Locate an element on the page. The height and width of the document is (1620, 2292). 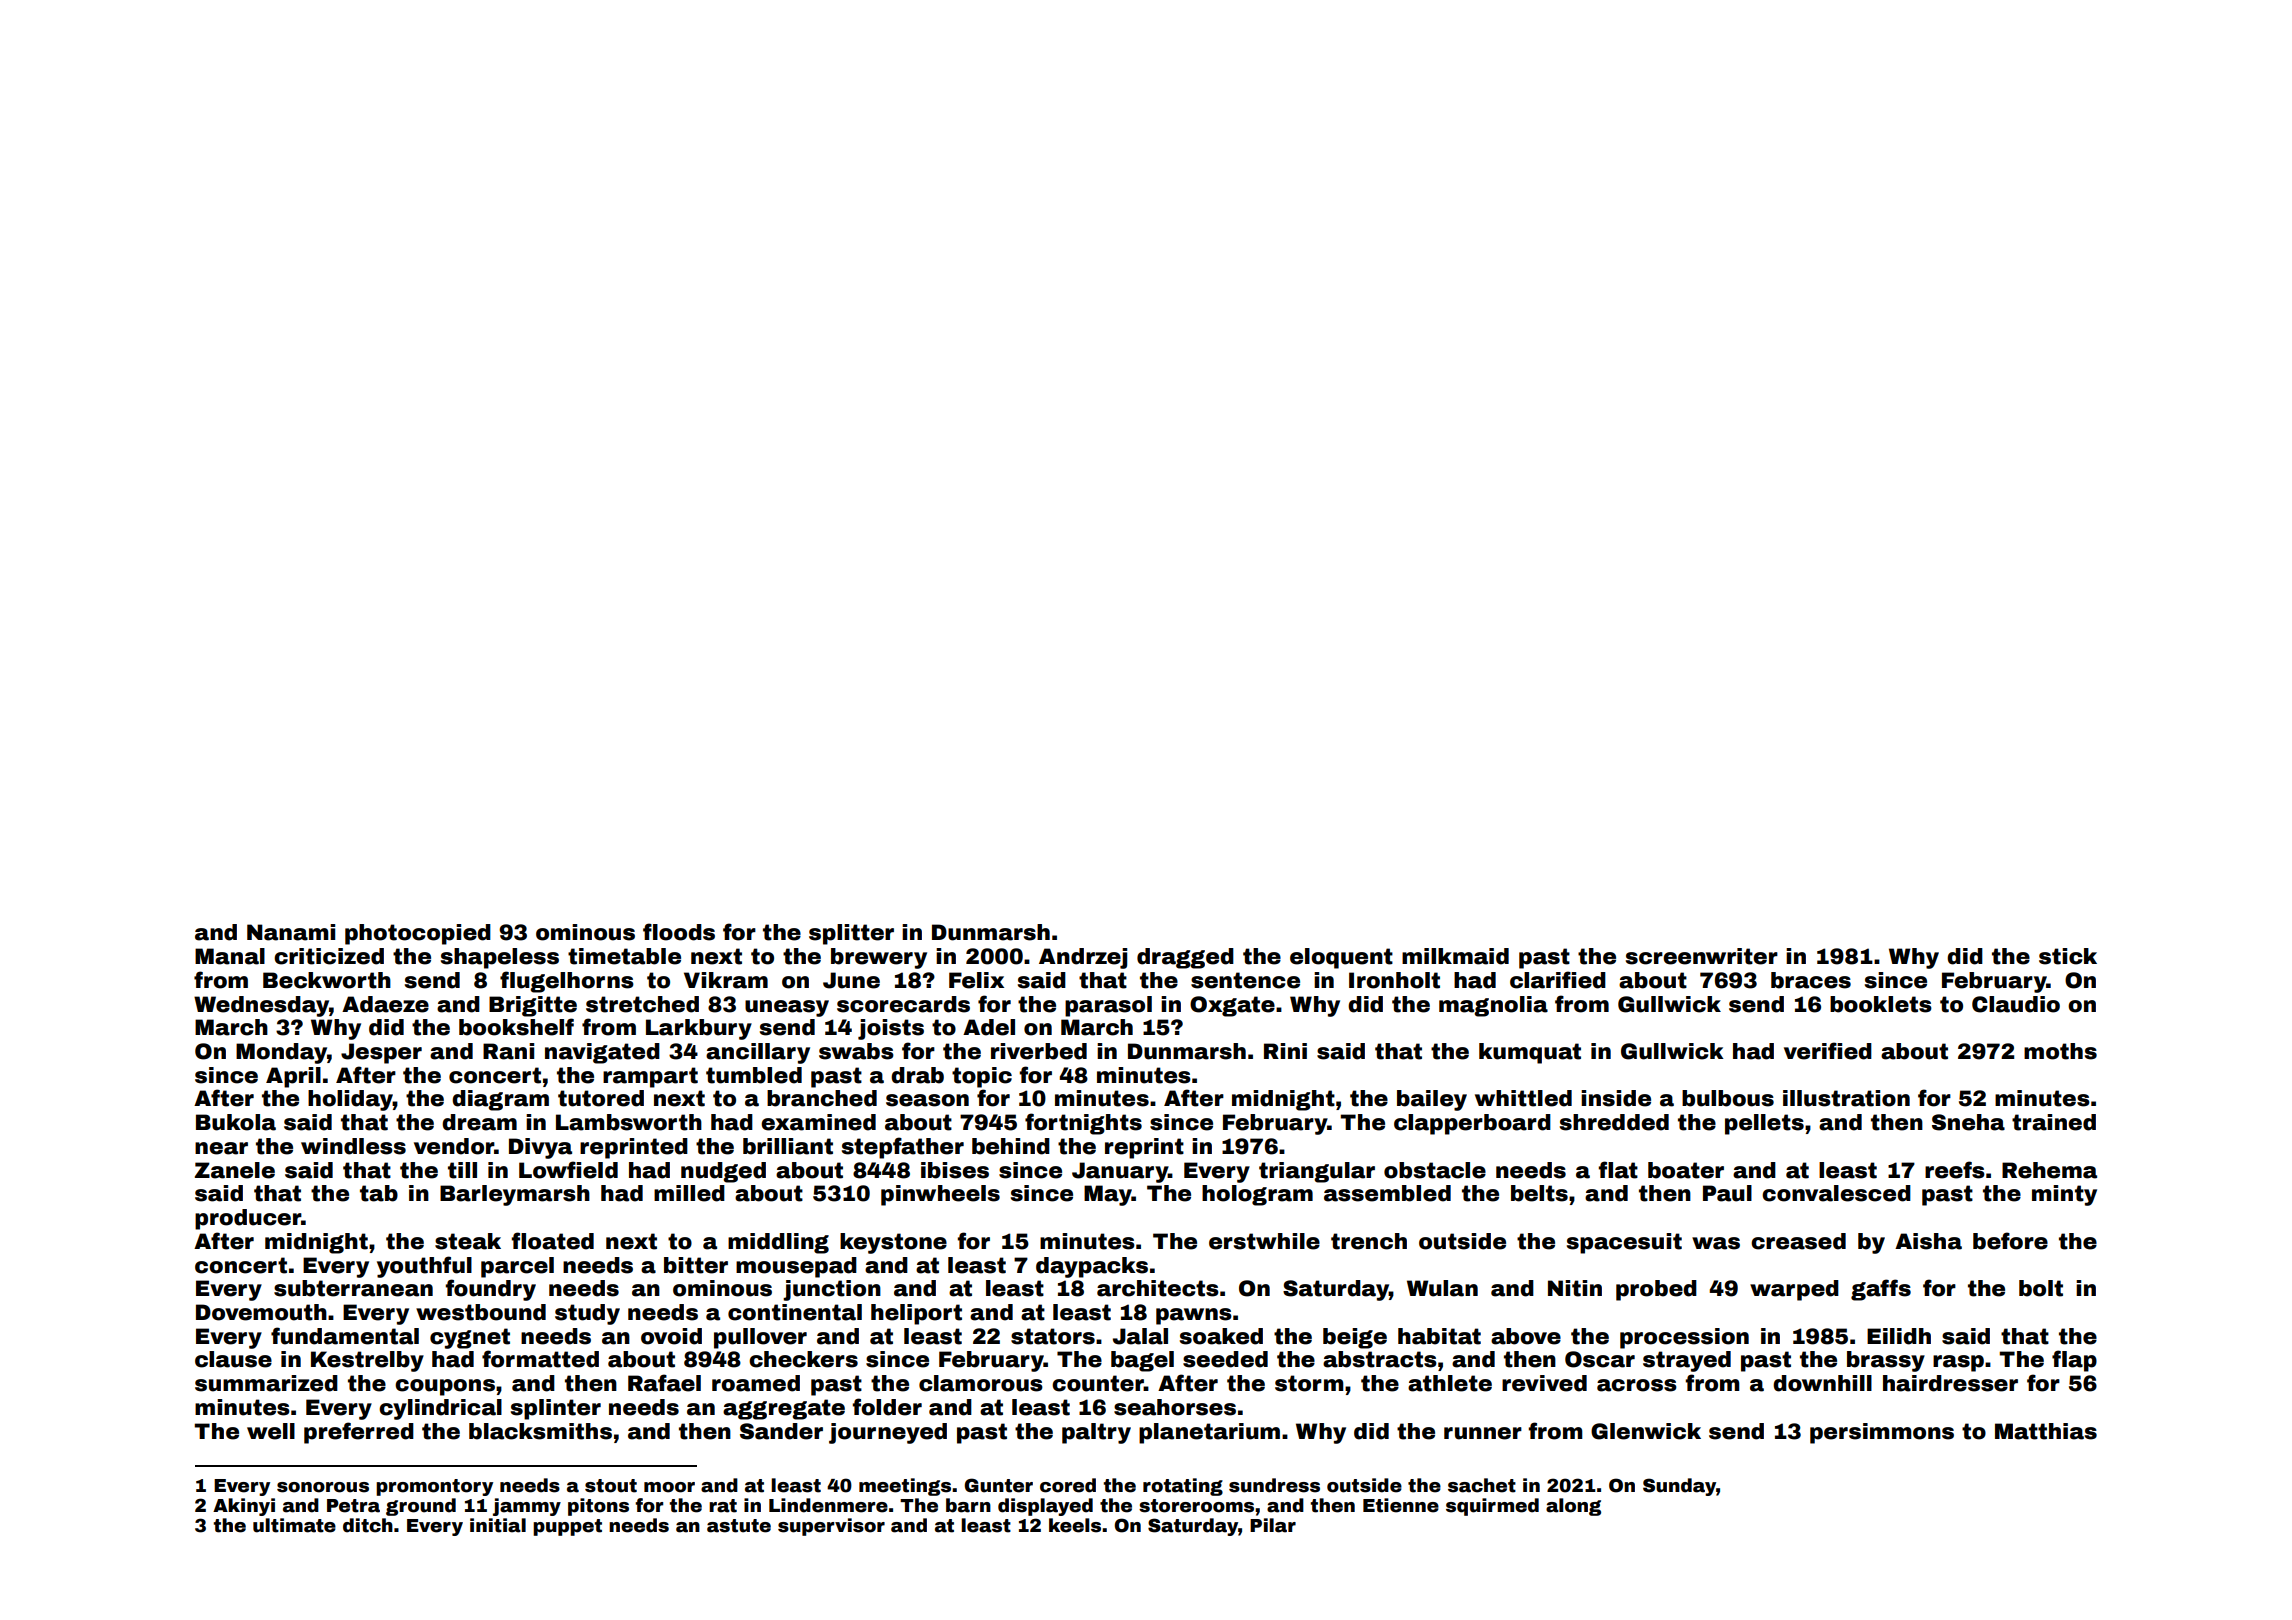
subterranean is located at coordinates (353, 1288).
